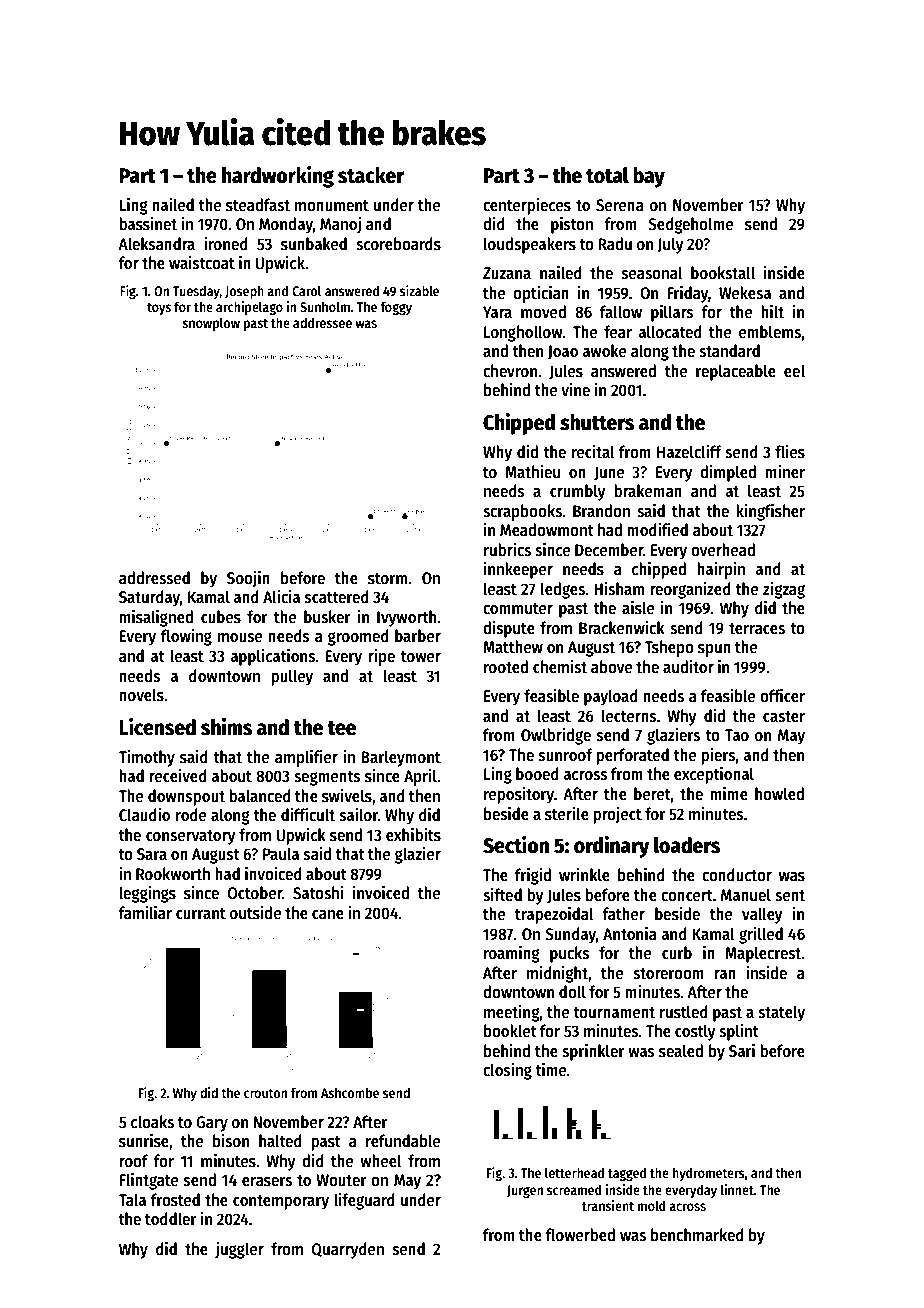 This page has width=924, height=1308. What do you see at coordinates (132, 1200) in the page?
I see `Tala` at bounding box center [132, 1200].
